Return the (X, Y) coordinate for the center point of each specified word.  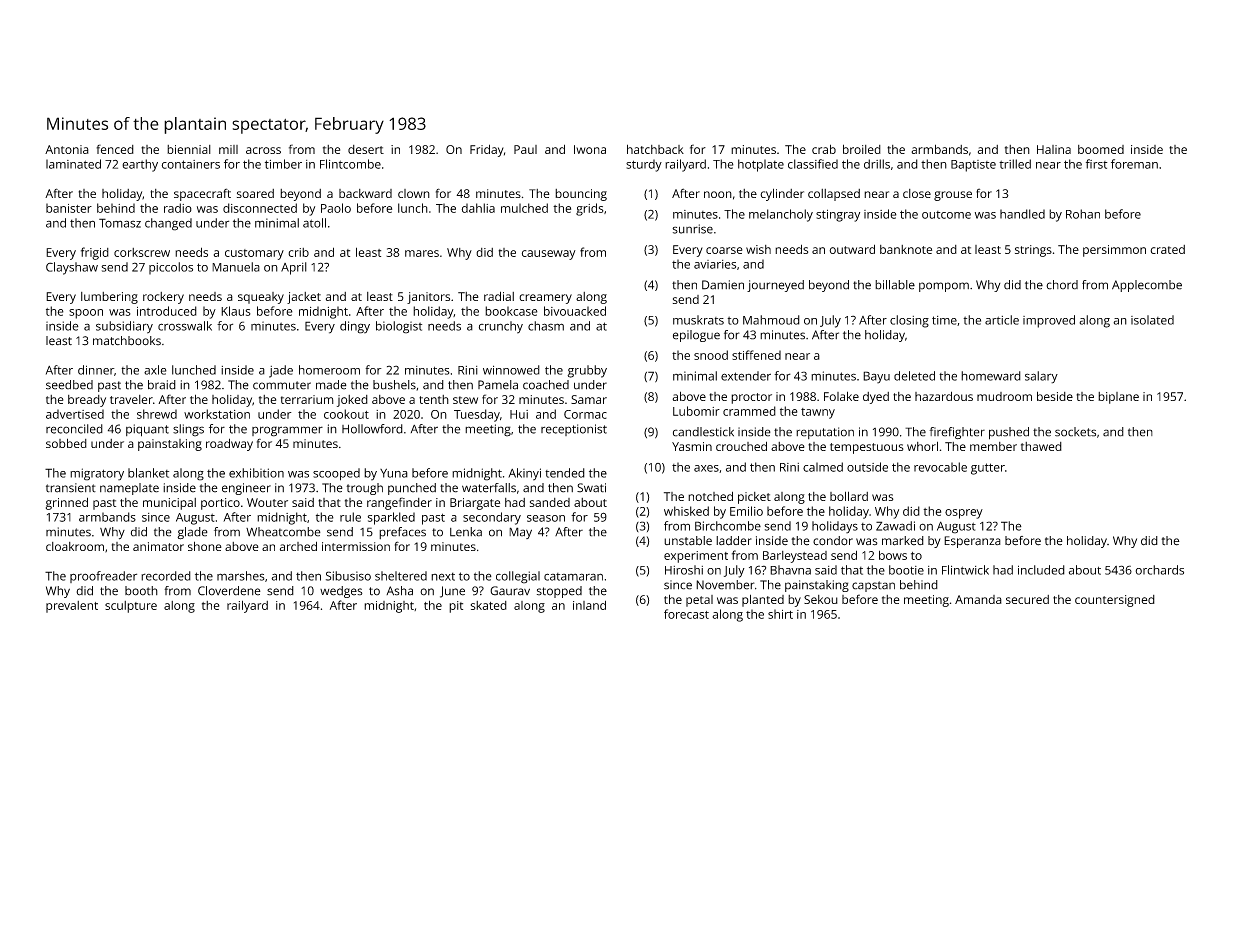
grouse (953, 196)
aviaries (715, 264)
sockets (1075, 432)
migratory (97, 474)
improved (1049, 321)
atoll (314, 223)
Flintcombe (350, 164)
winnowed (511, 370)
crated (1167, 249)
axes (706, 468)
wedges (341, 592)
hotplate (761, 165)
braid (162, 385)
